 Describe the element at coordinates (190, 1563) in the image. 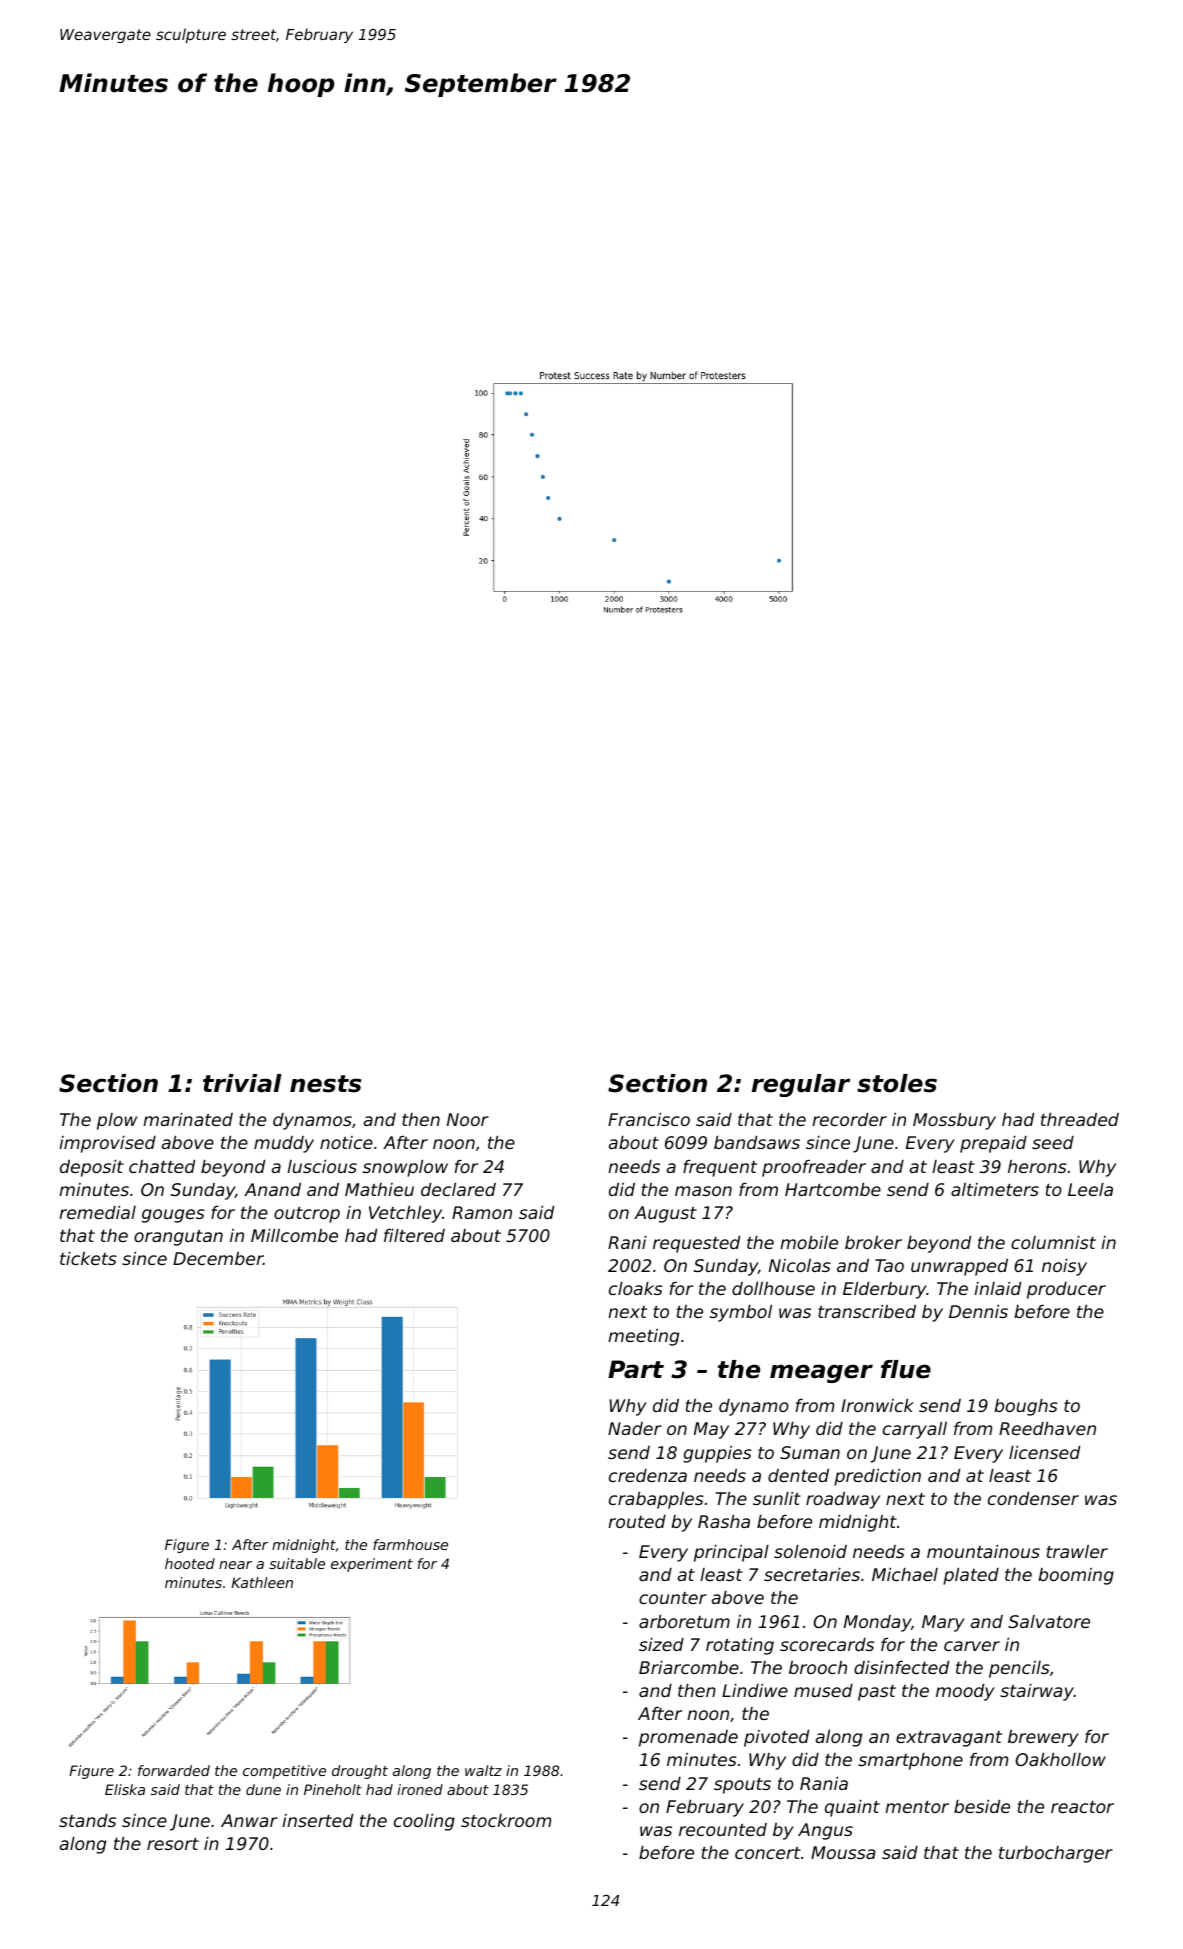

I see `hooted` at that location.
